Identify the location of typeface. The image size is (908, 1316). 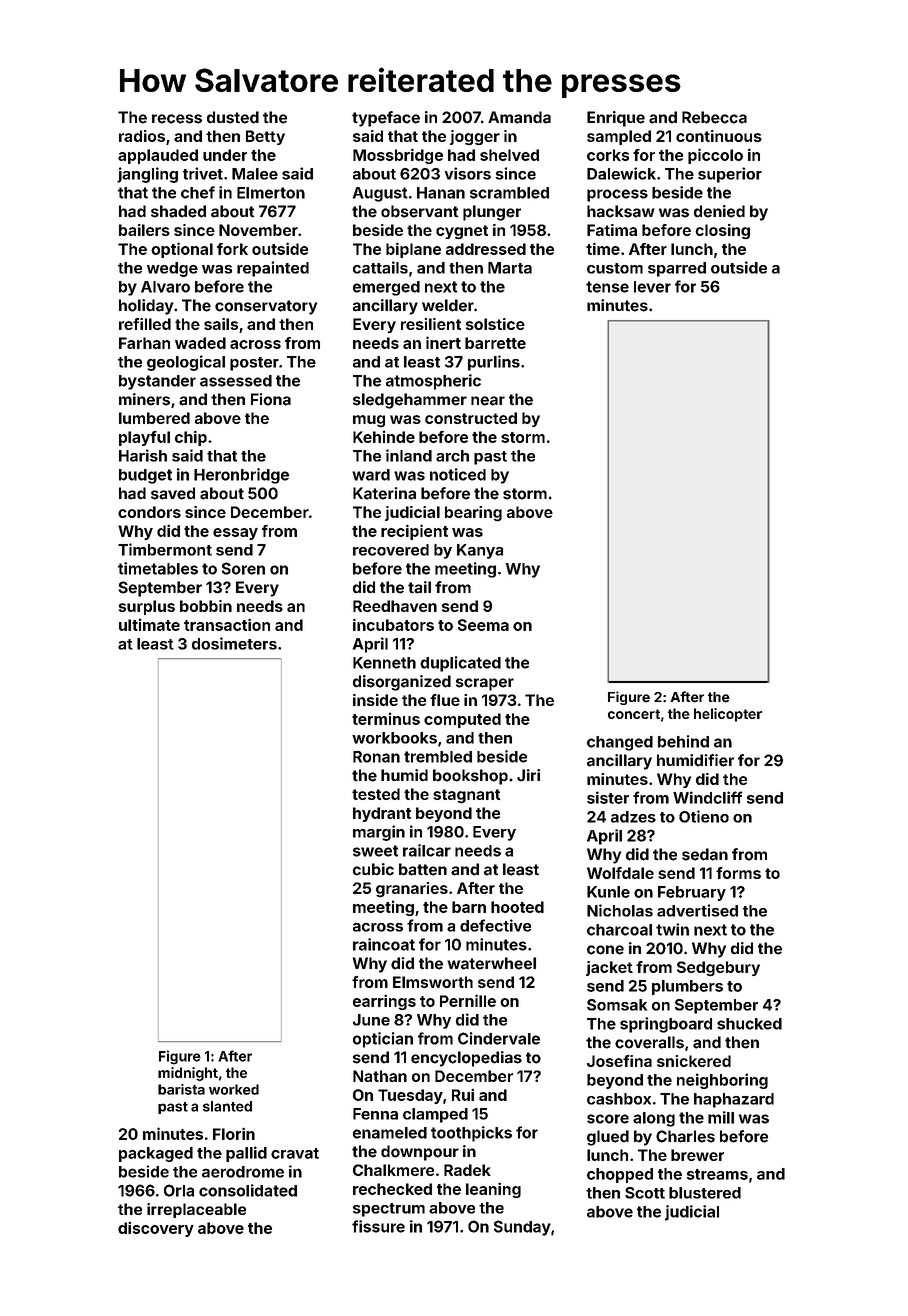
(386, 119).
